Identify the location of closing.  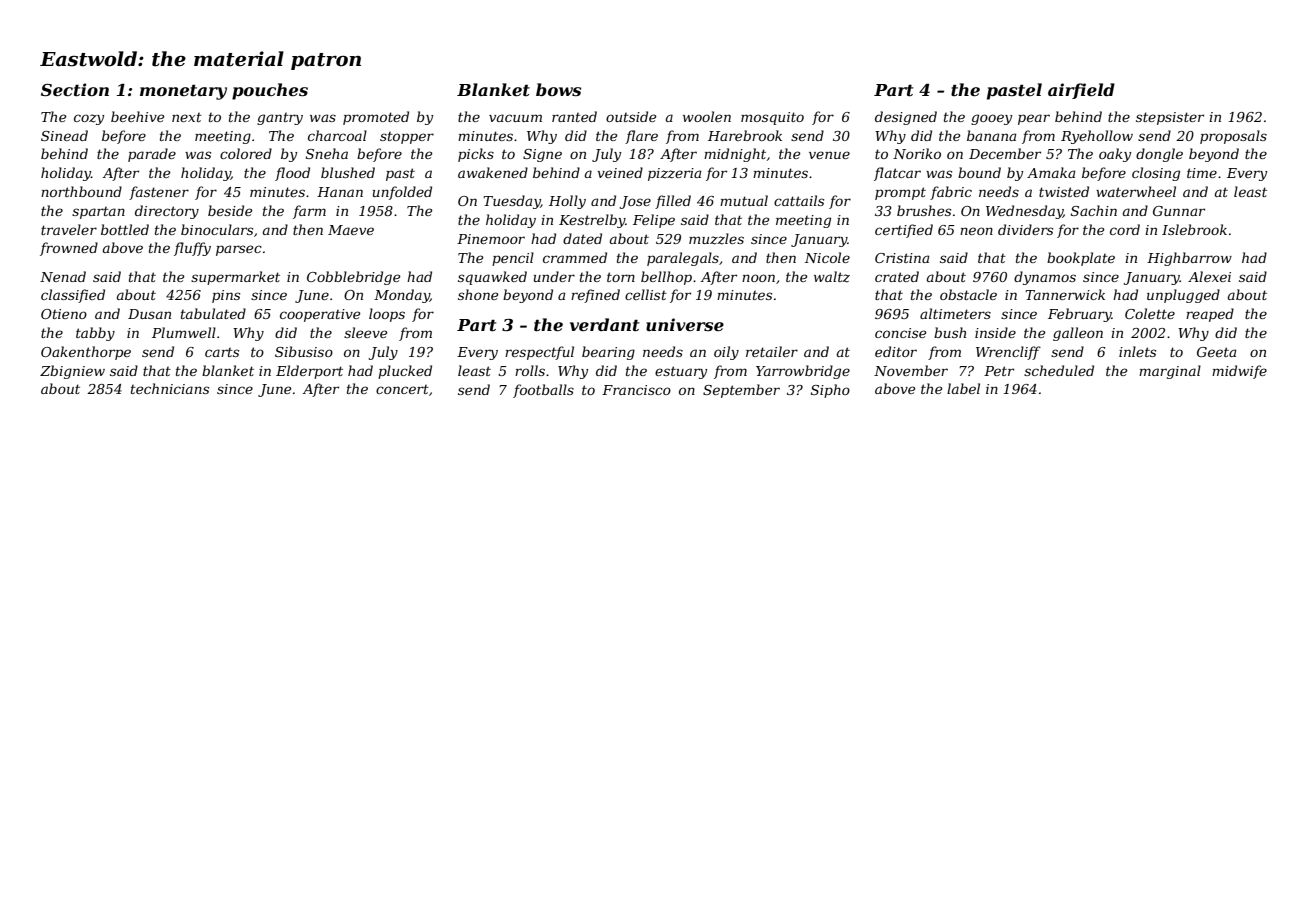
(1156, 174).
